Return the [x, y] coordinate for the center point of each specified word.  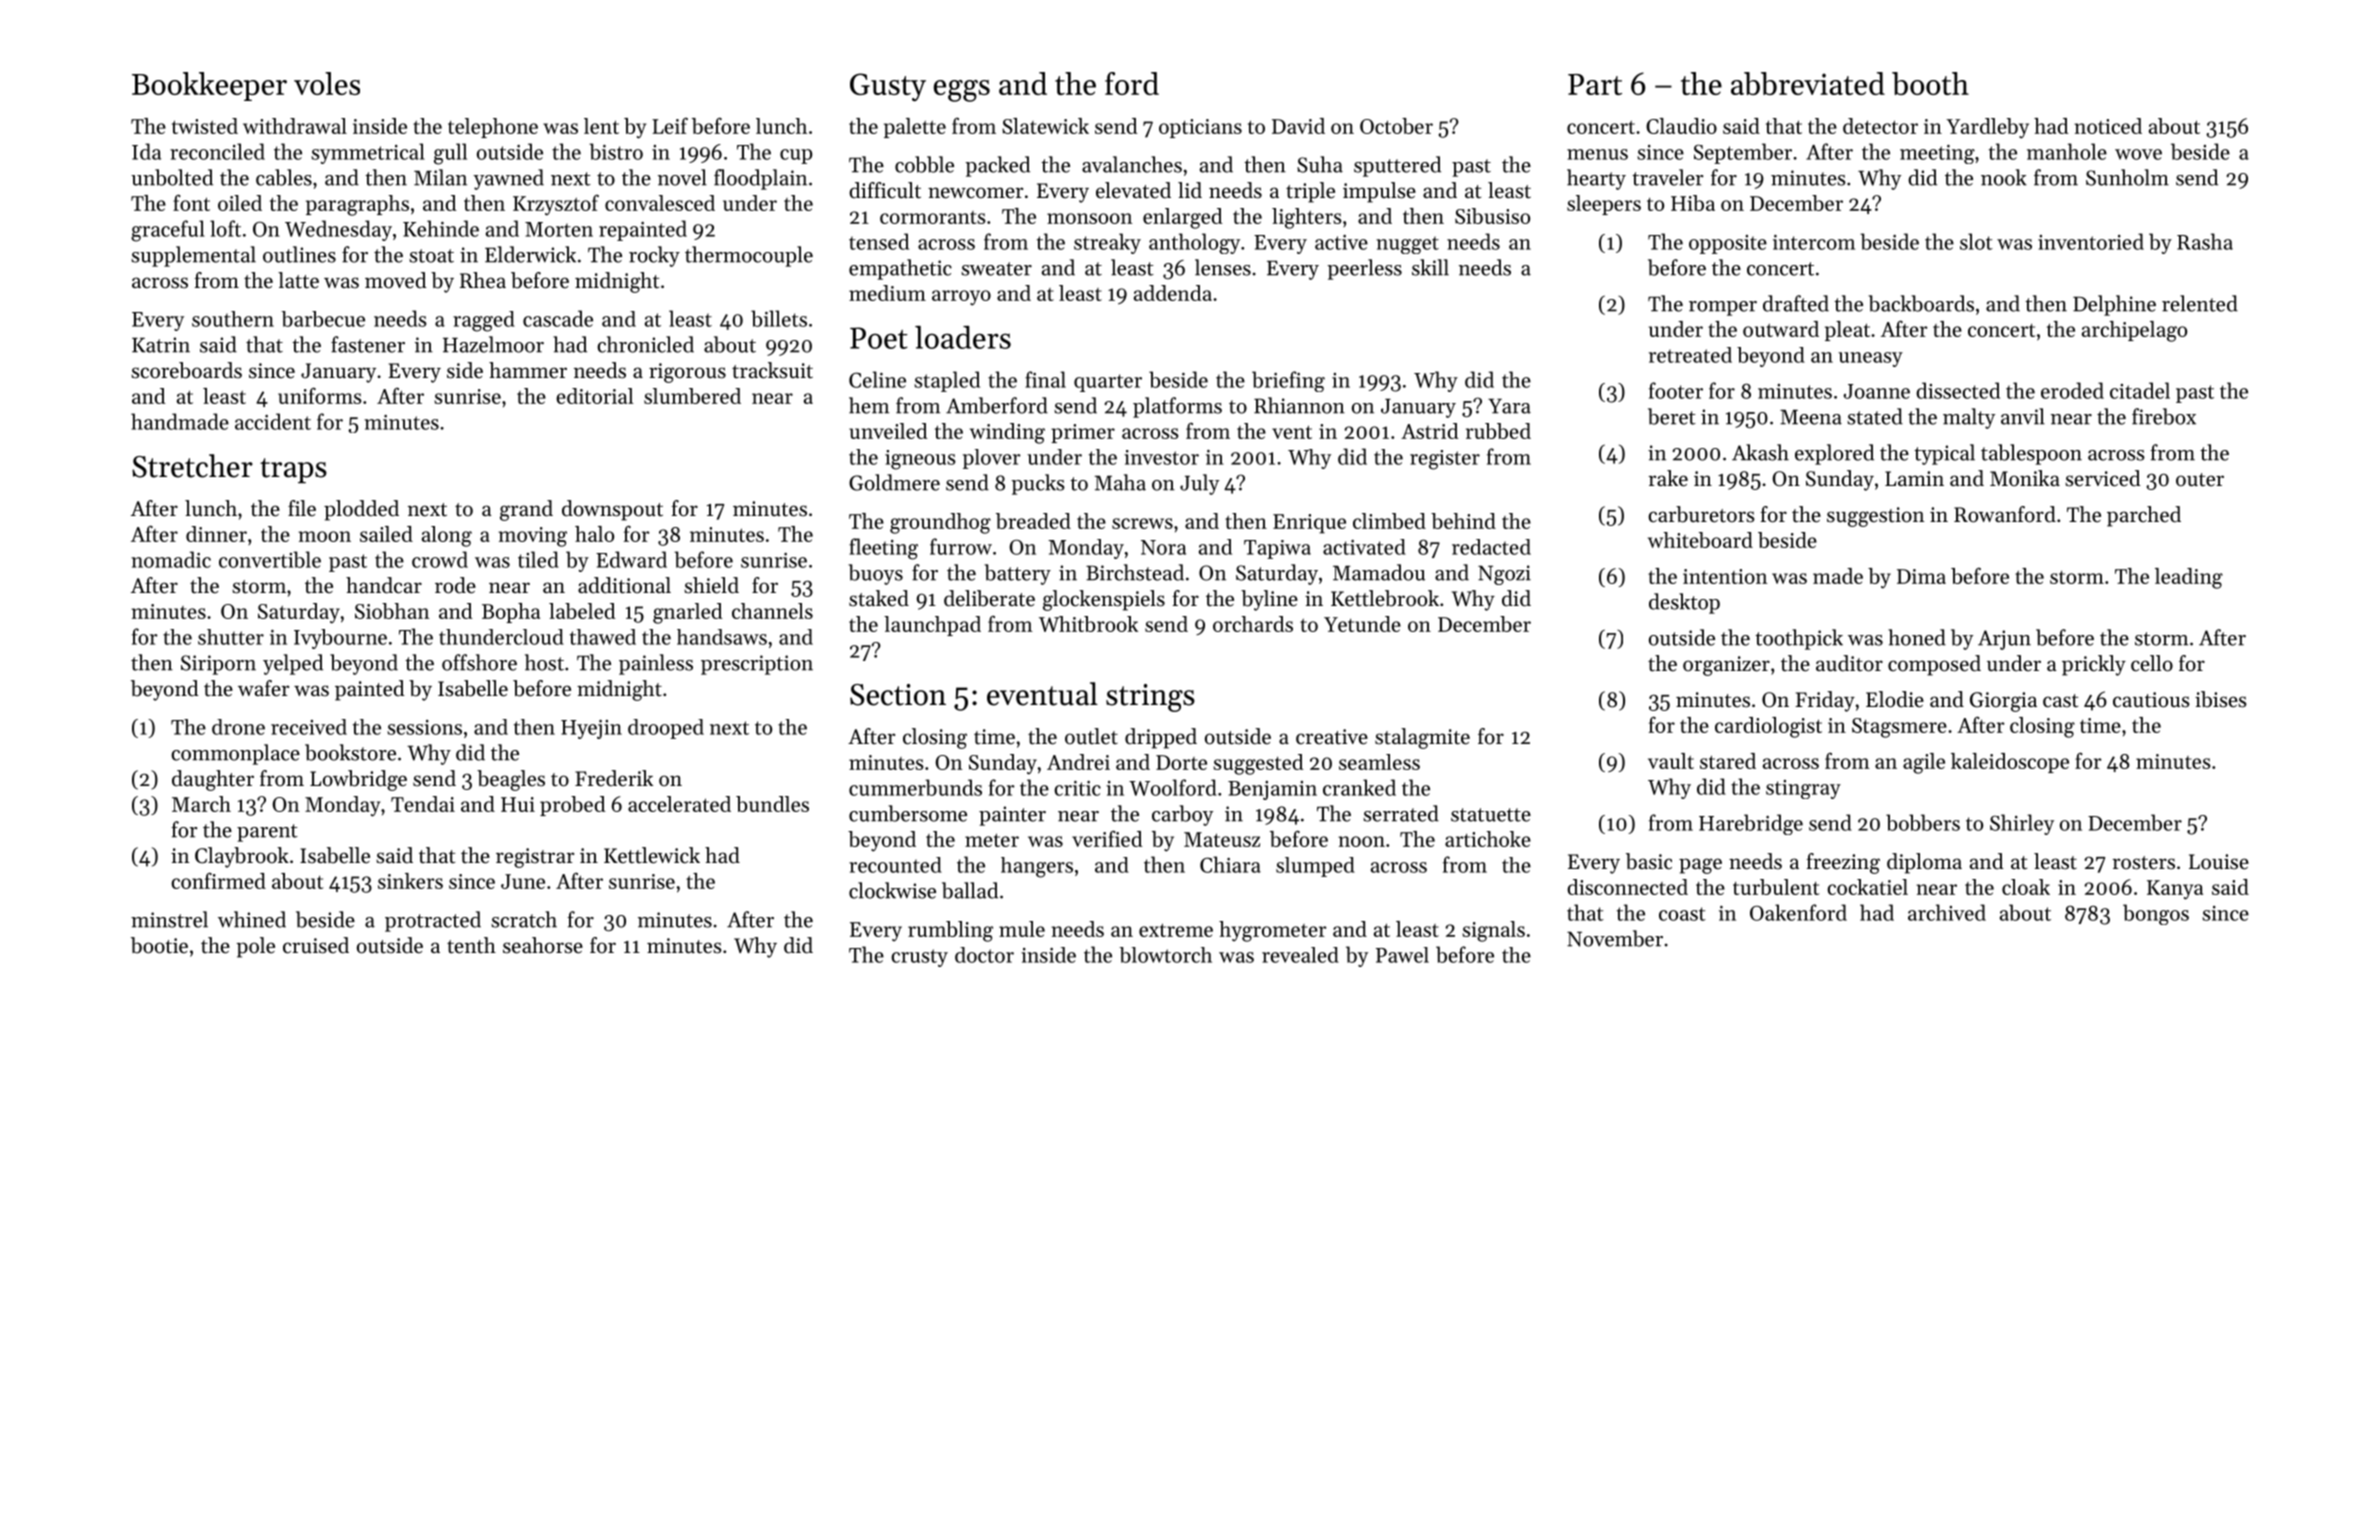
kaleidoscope [2010, 763]
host [544, 662]
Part [1595, 84]
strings [1150, 698]
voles [327, 83]
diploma [1924, 863]
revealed [1300, 955]
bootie [159, 945]
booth [1930, 83]
